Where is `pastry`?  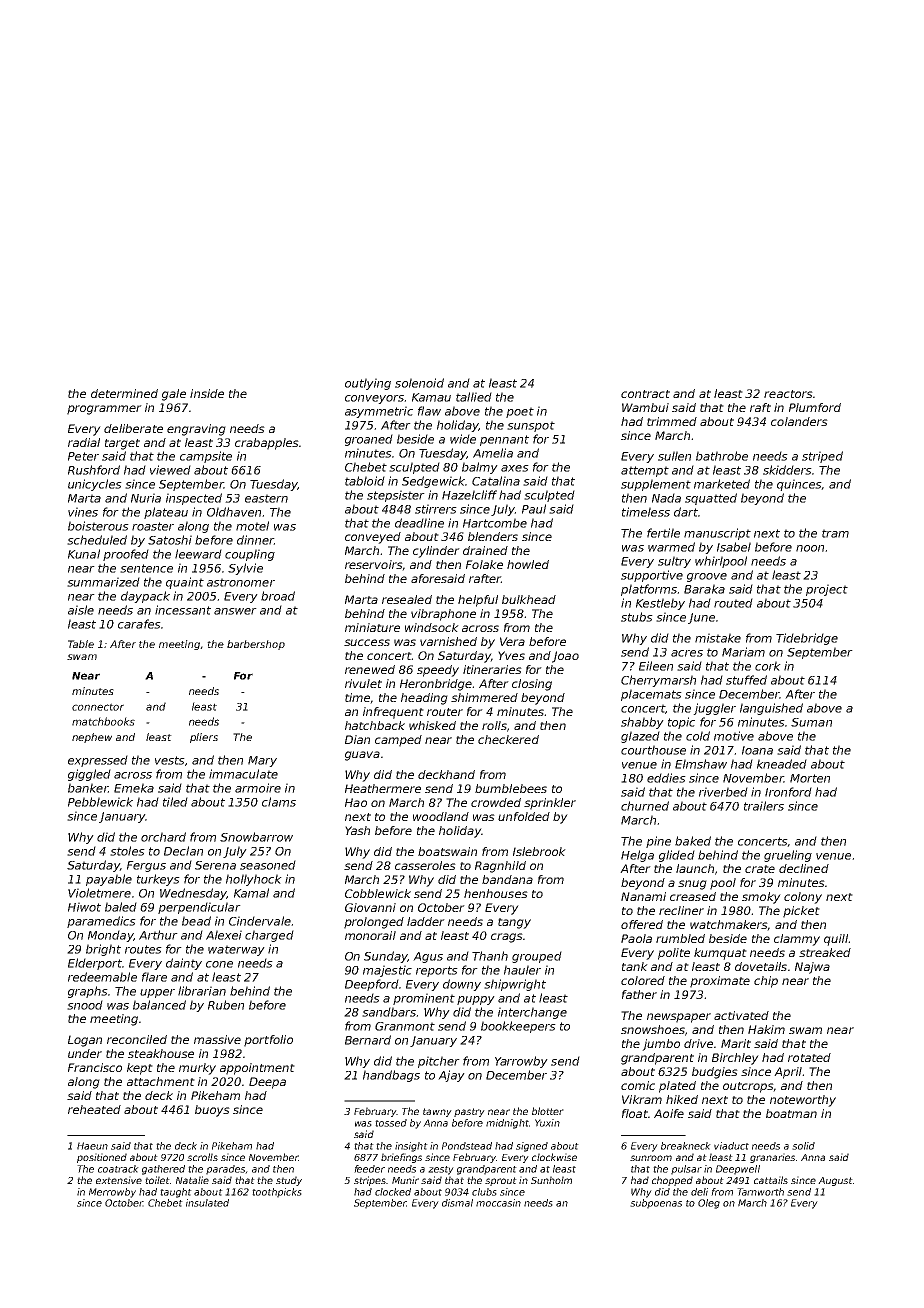 pastry is located at coordinates (469, 1112).
